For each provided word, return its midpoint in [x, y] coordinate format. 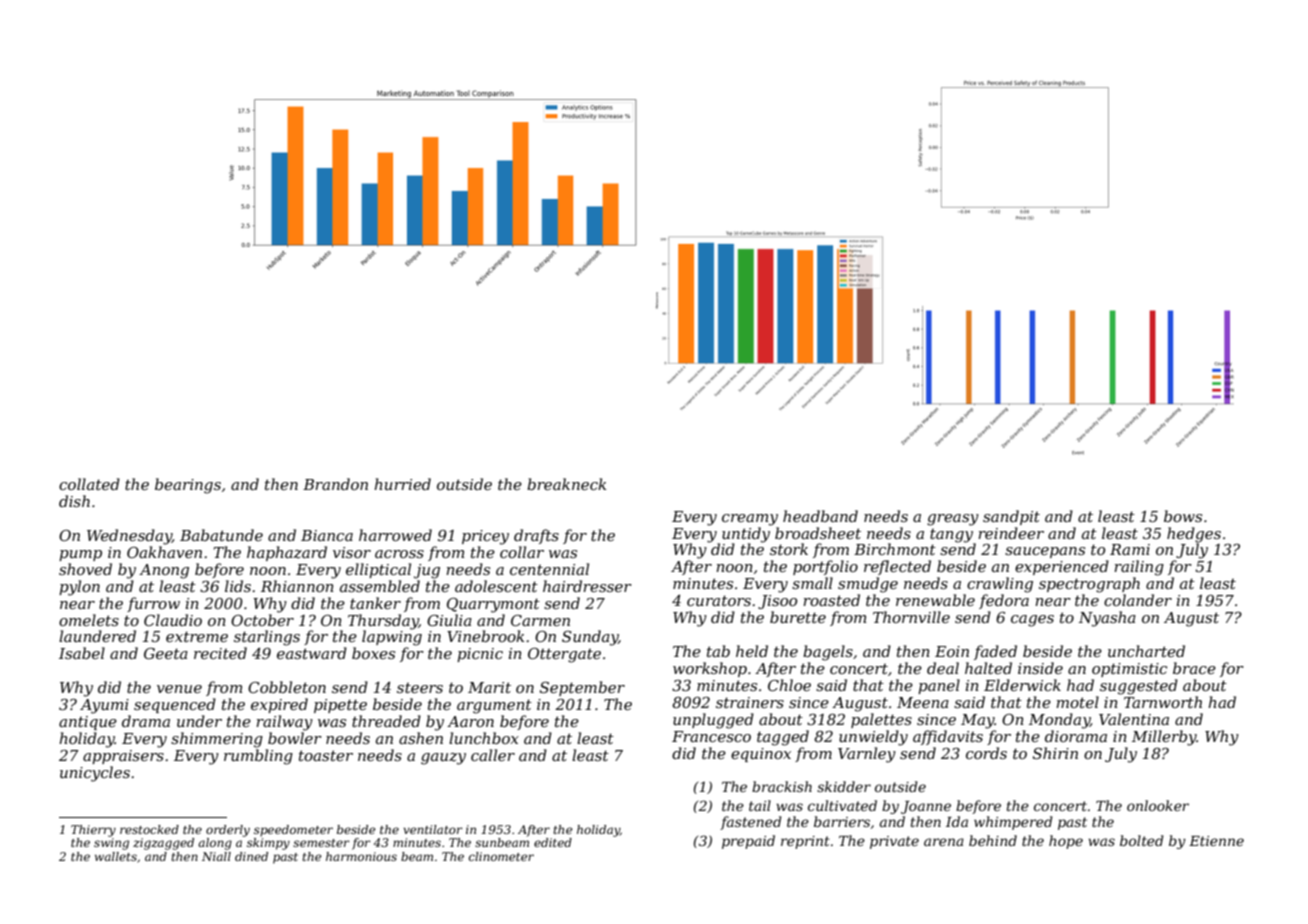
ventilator [433, 829]
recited [220, 653]
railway [284, 723]
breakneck [567, 484]
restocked [149, 829]
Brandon [335, 484]
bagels [828, 653]
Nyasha [1107, 619]
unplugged [713, 721]
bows [1183, 516]
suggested [1139, 687]
